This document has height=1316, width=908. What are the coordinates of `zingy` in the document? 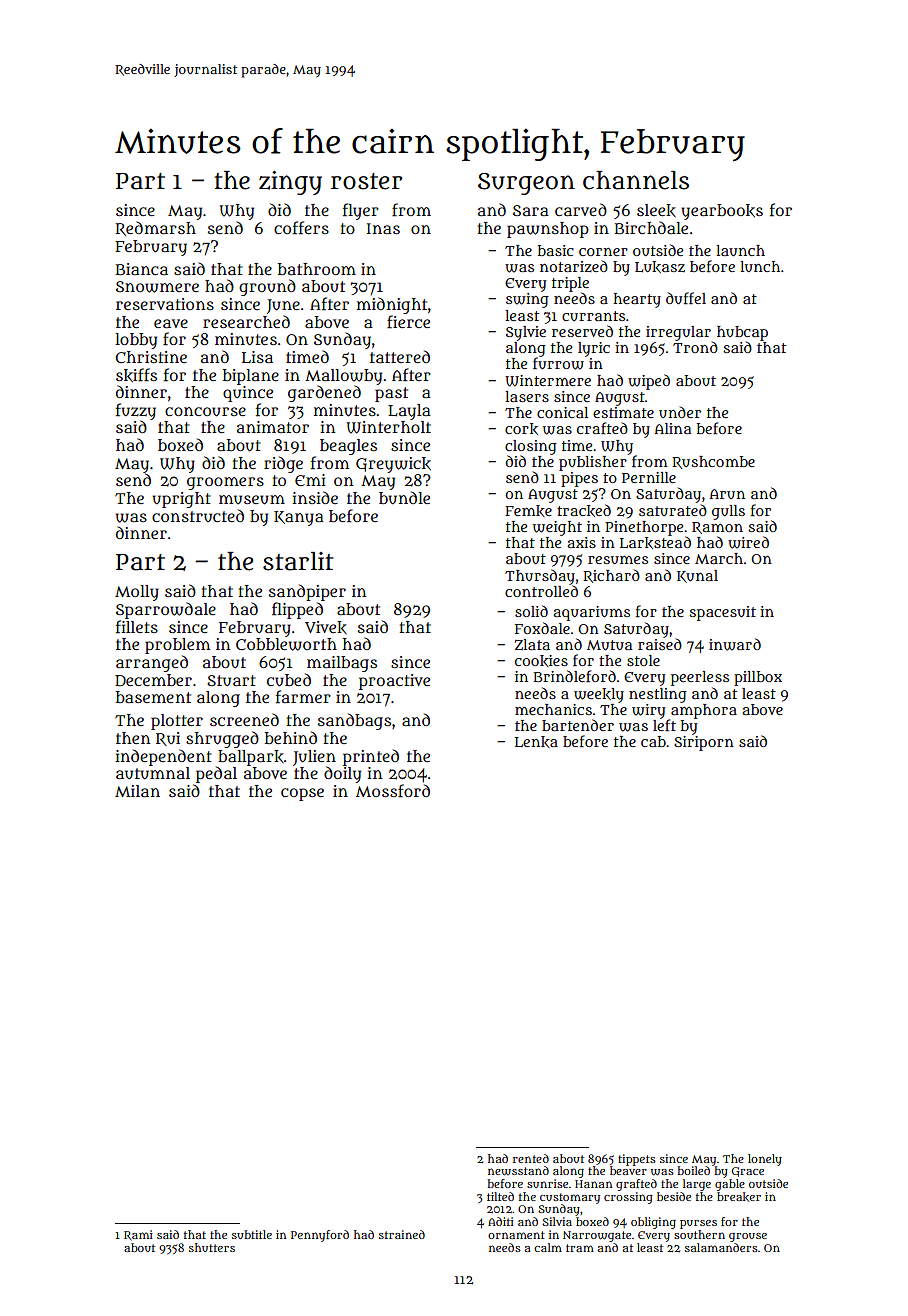 It's located at (290, 183).
